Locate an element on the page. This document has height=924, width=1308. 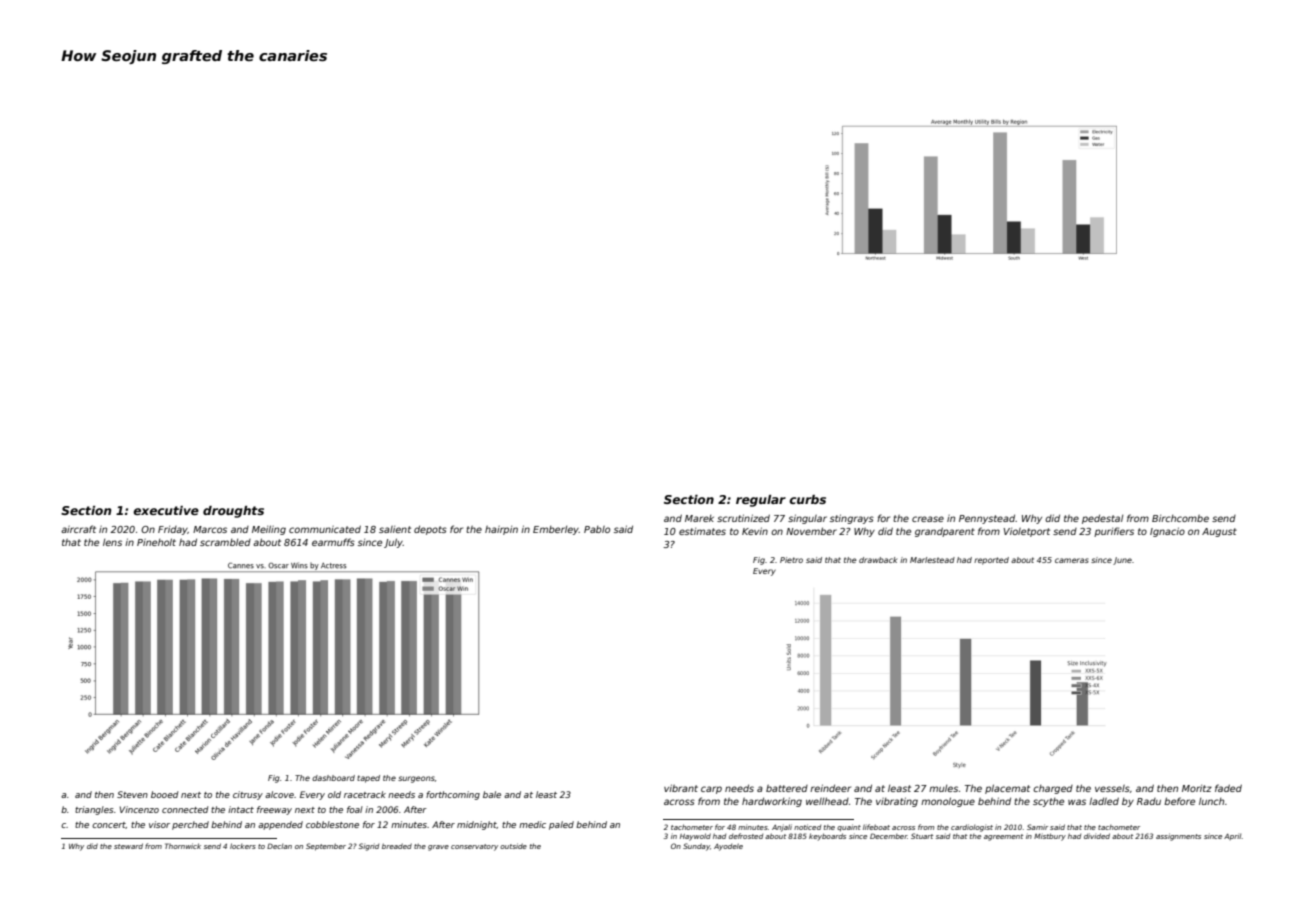
curbs is located at coordinates (807, 499).
